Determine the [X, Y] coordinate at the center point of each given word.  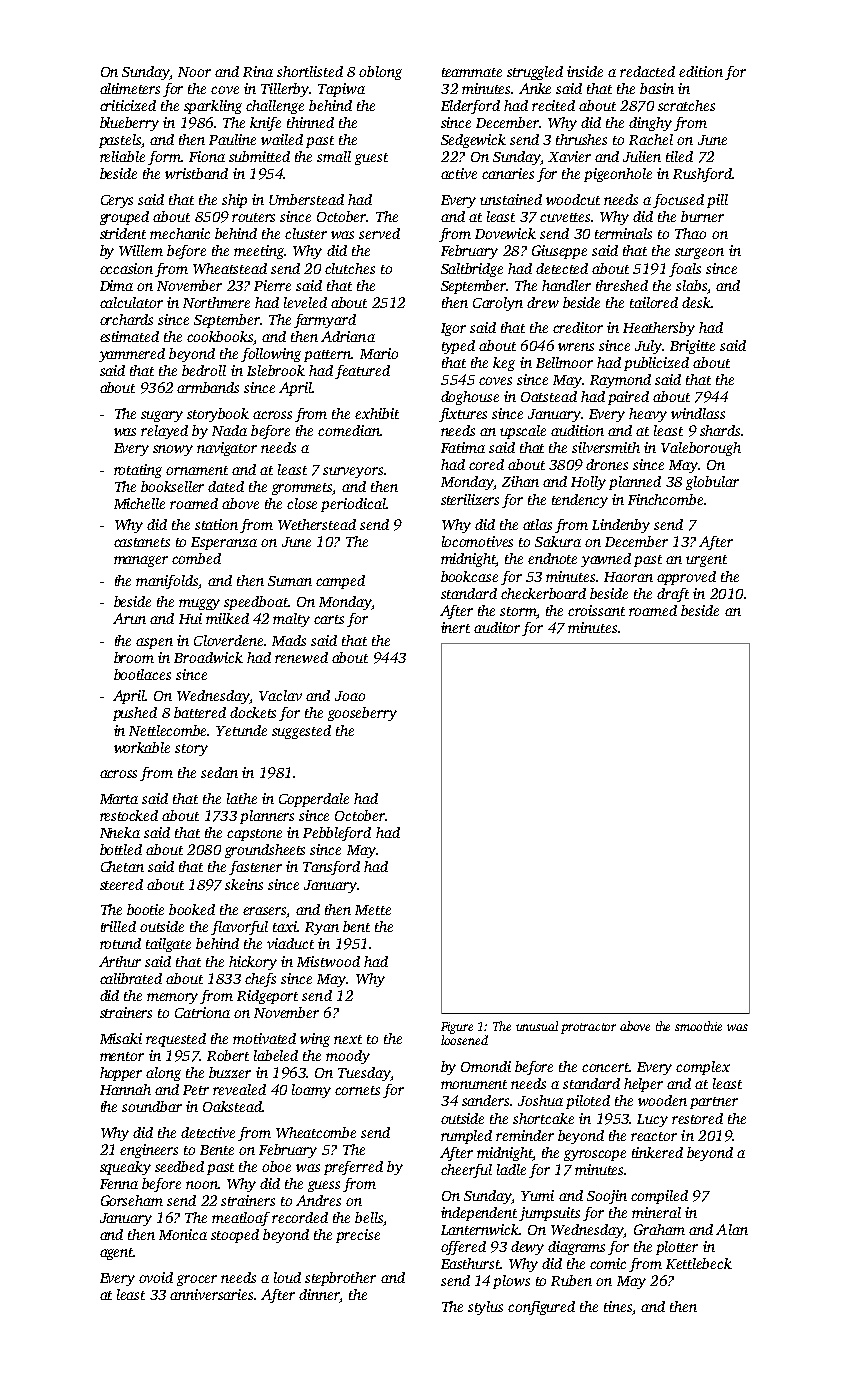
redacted [647, 71]
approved [686, 578]
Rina [258, 71]
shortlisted [310, 71]
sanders [485, 1100]
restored [697, 1118]
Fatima [463, 447]
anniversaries [211, 1294]
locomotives [477, 541]
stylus [485, 1308]
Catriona [202, 1012]
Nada [229, 430]
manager [141, 561]
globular [712, 483]
